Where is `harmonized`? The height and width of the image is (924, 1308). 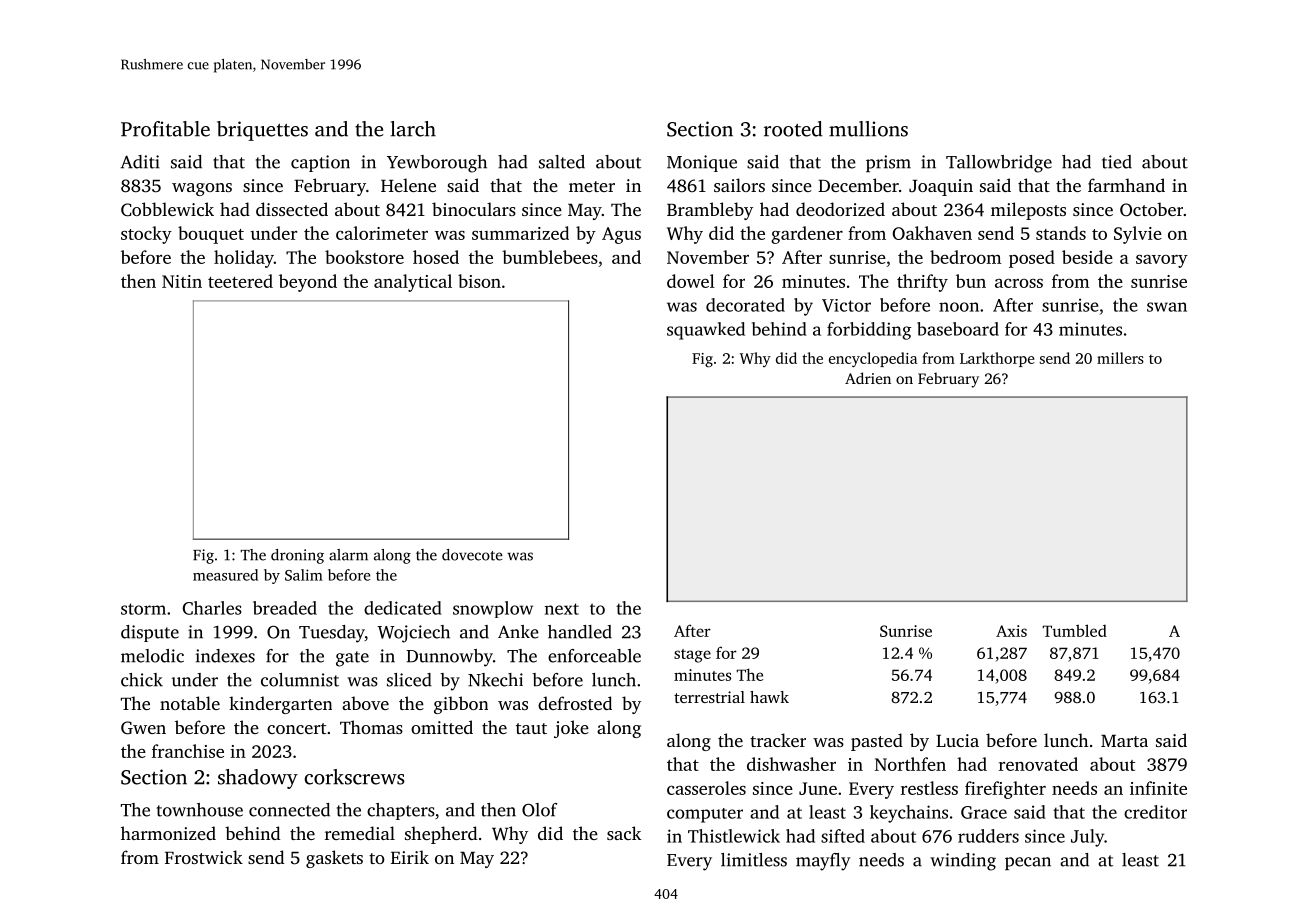
harmonized is located at coordinates (168, 833).
